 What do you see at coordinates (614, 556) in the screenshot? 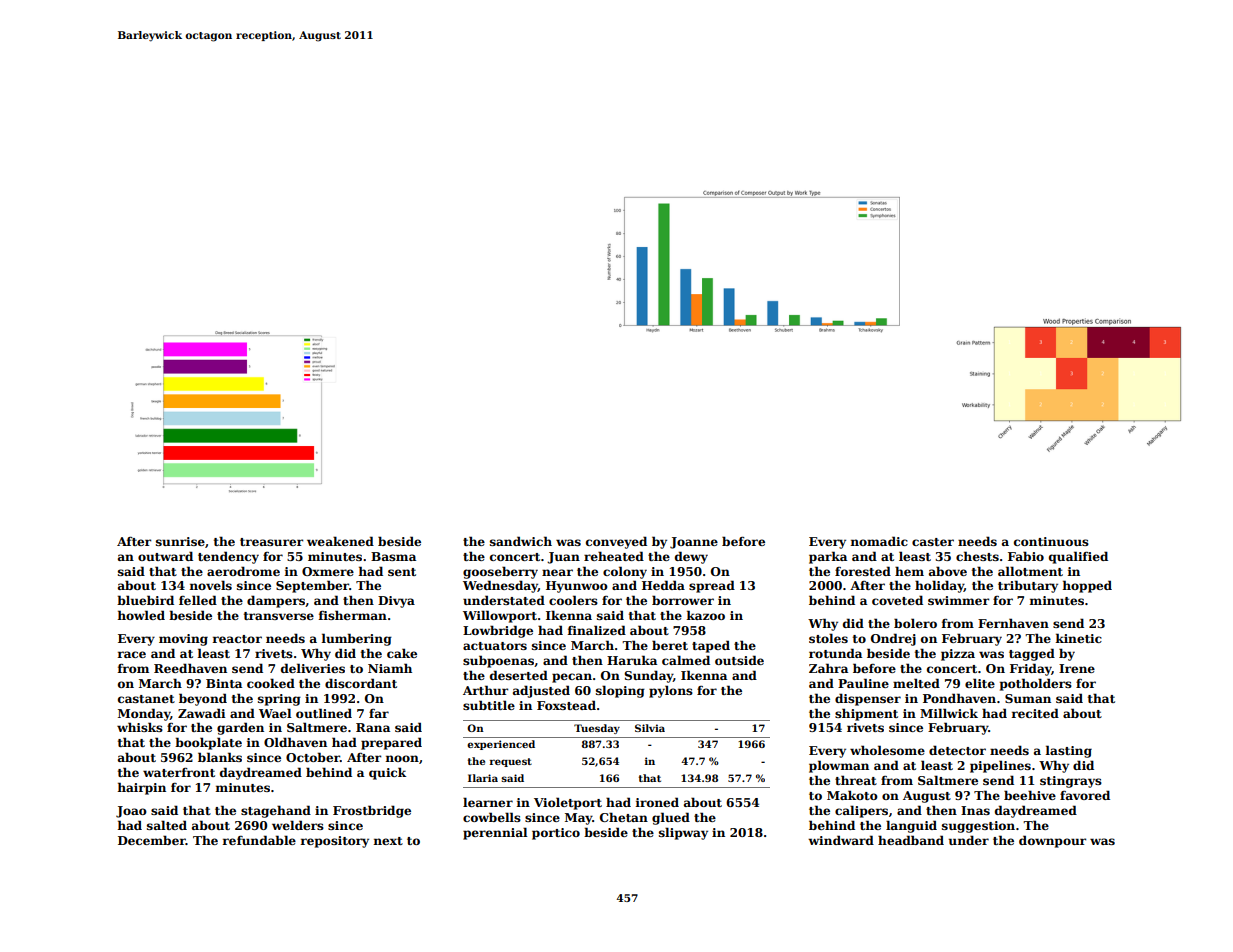
I see `reheated` at bounding box center [614, 556].
